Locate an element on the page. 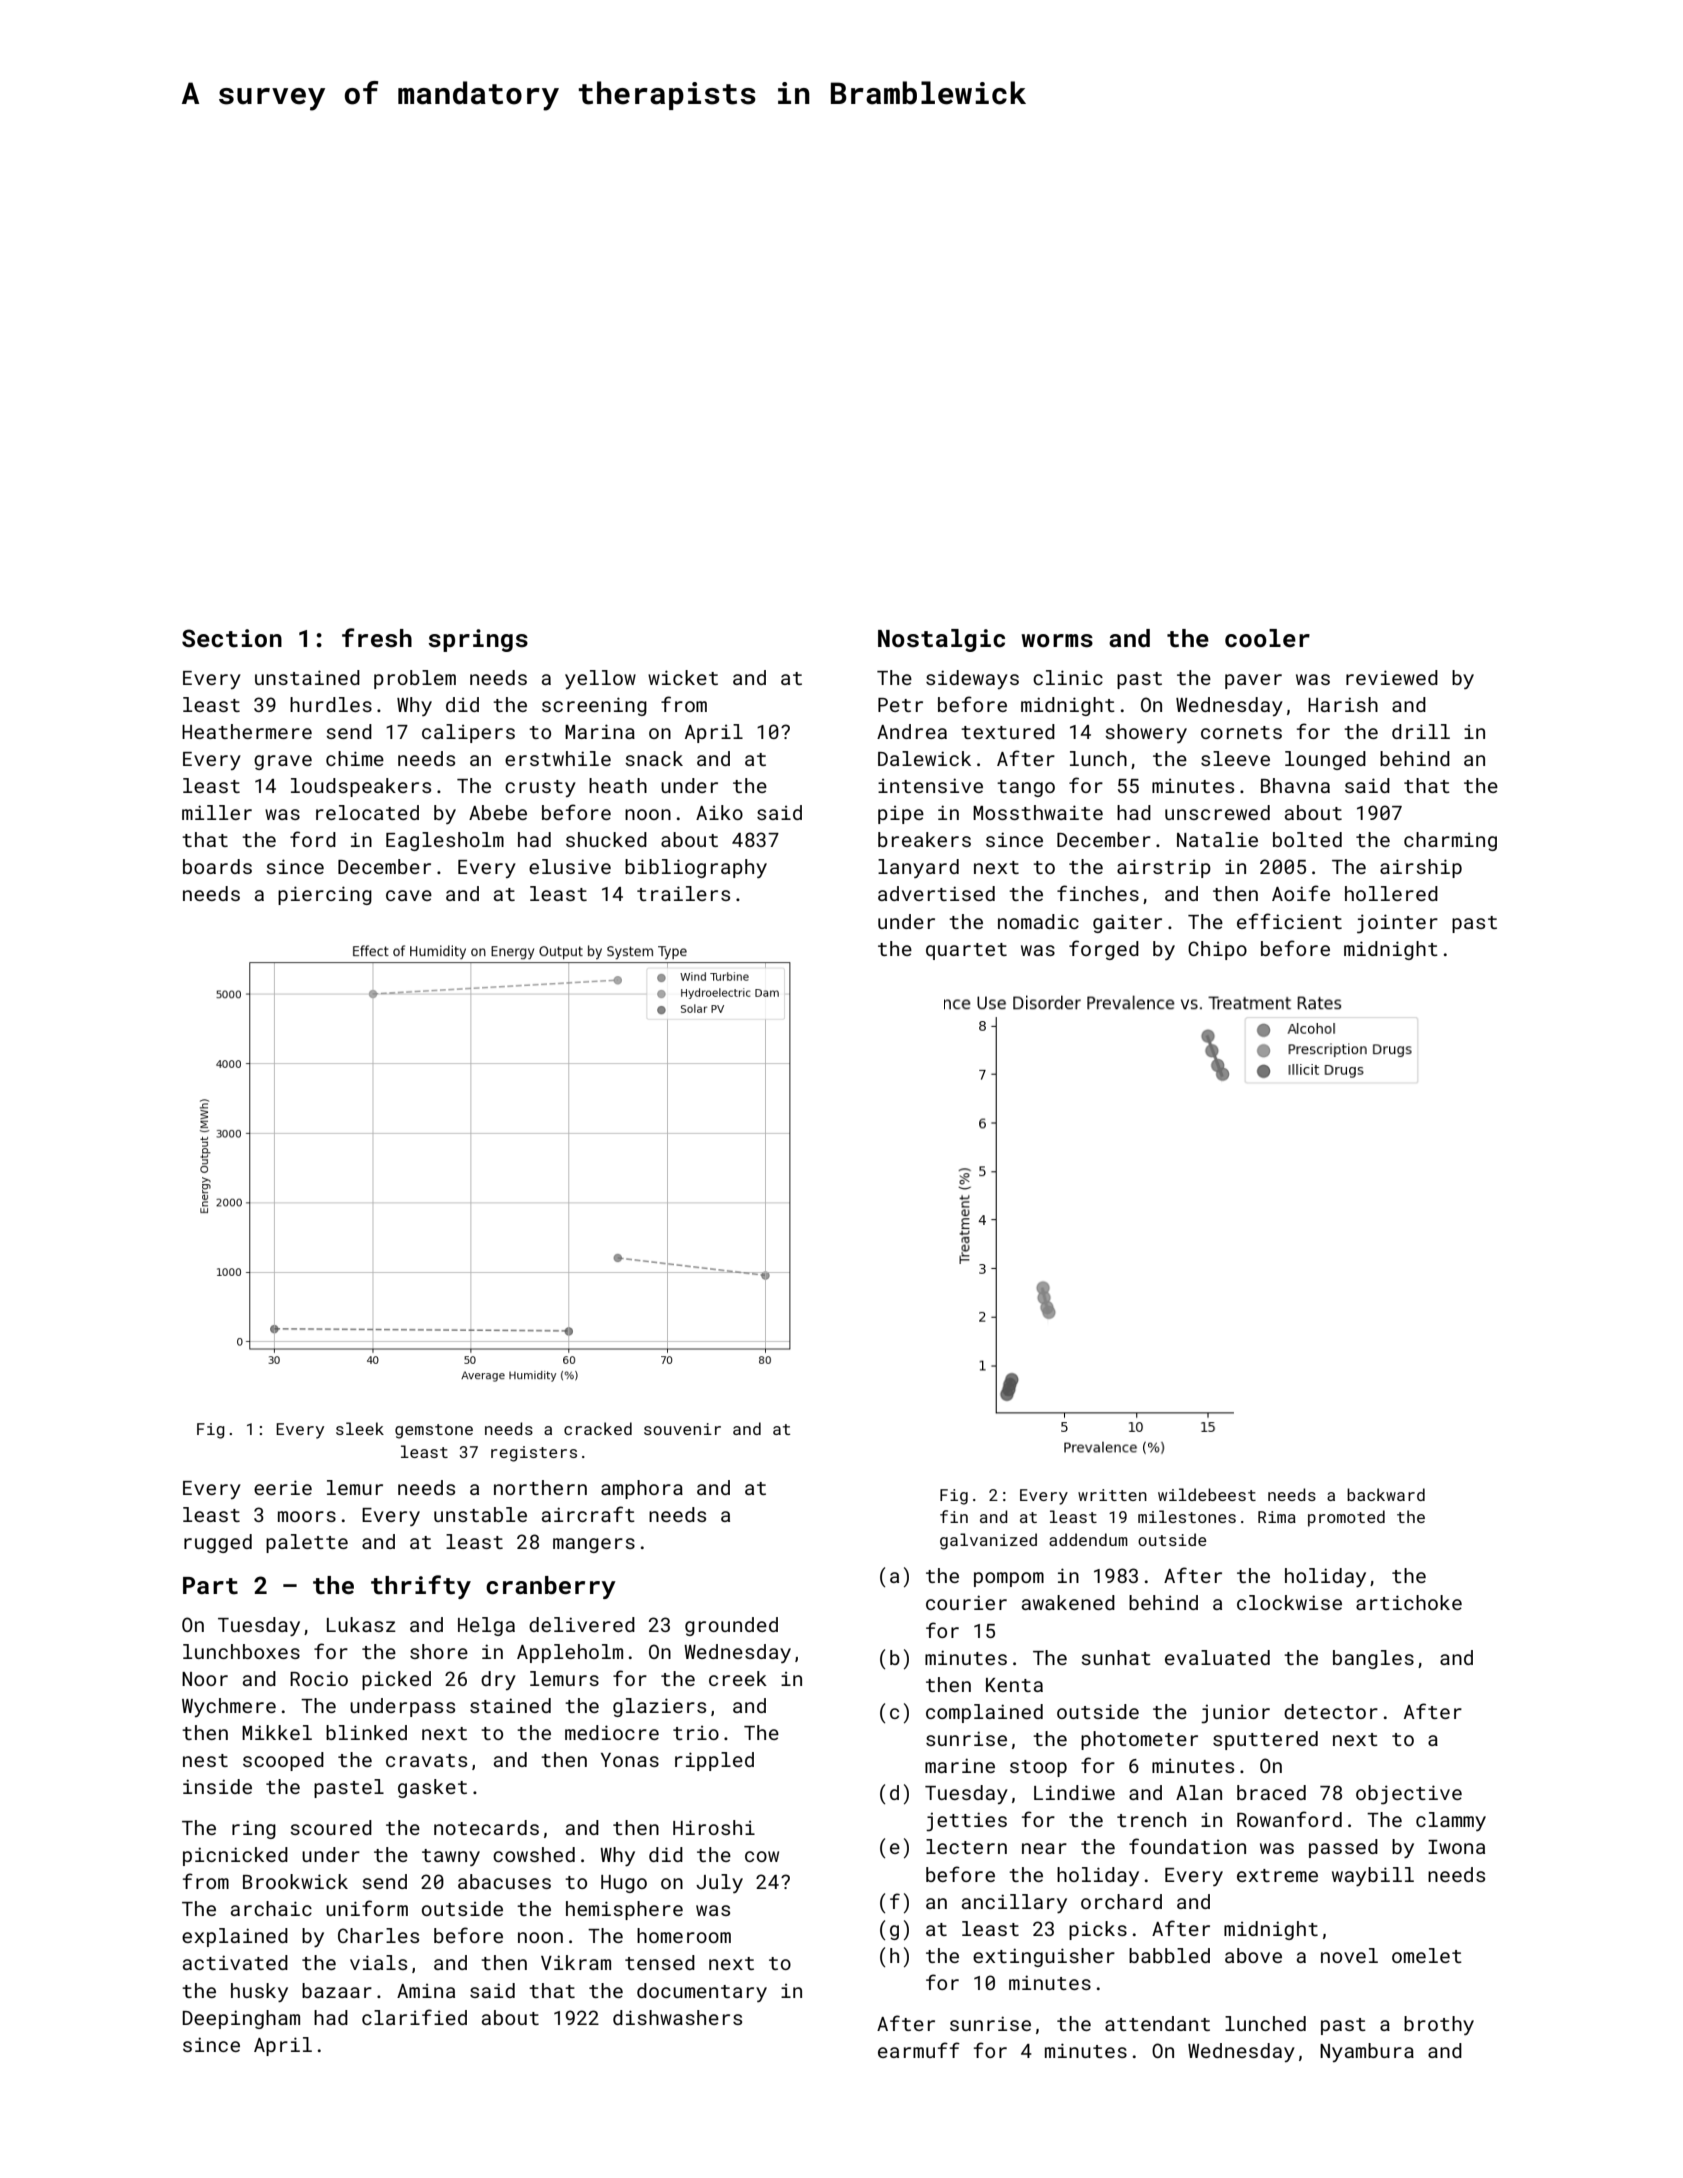 The image size is (1683, 2178). breakers is located at coordinates (924, 839).
